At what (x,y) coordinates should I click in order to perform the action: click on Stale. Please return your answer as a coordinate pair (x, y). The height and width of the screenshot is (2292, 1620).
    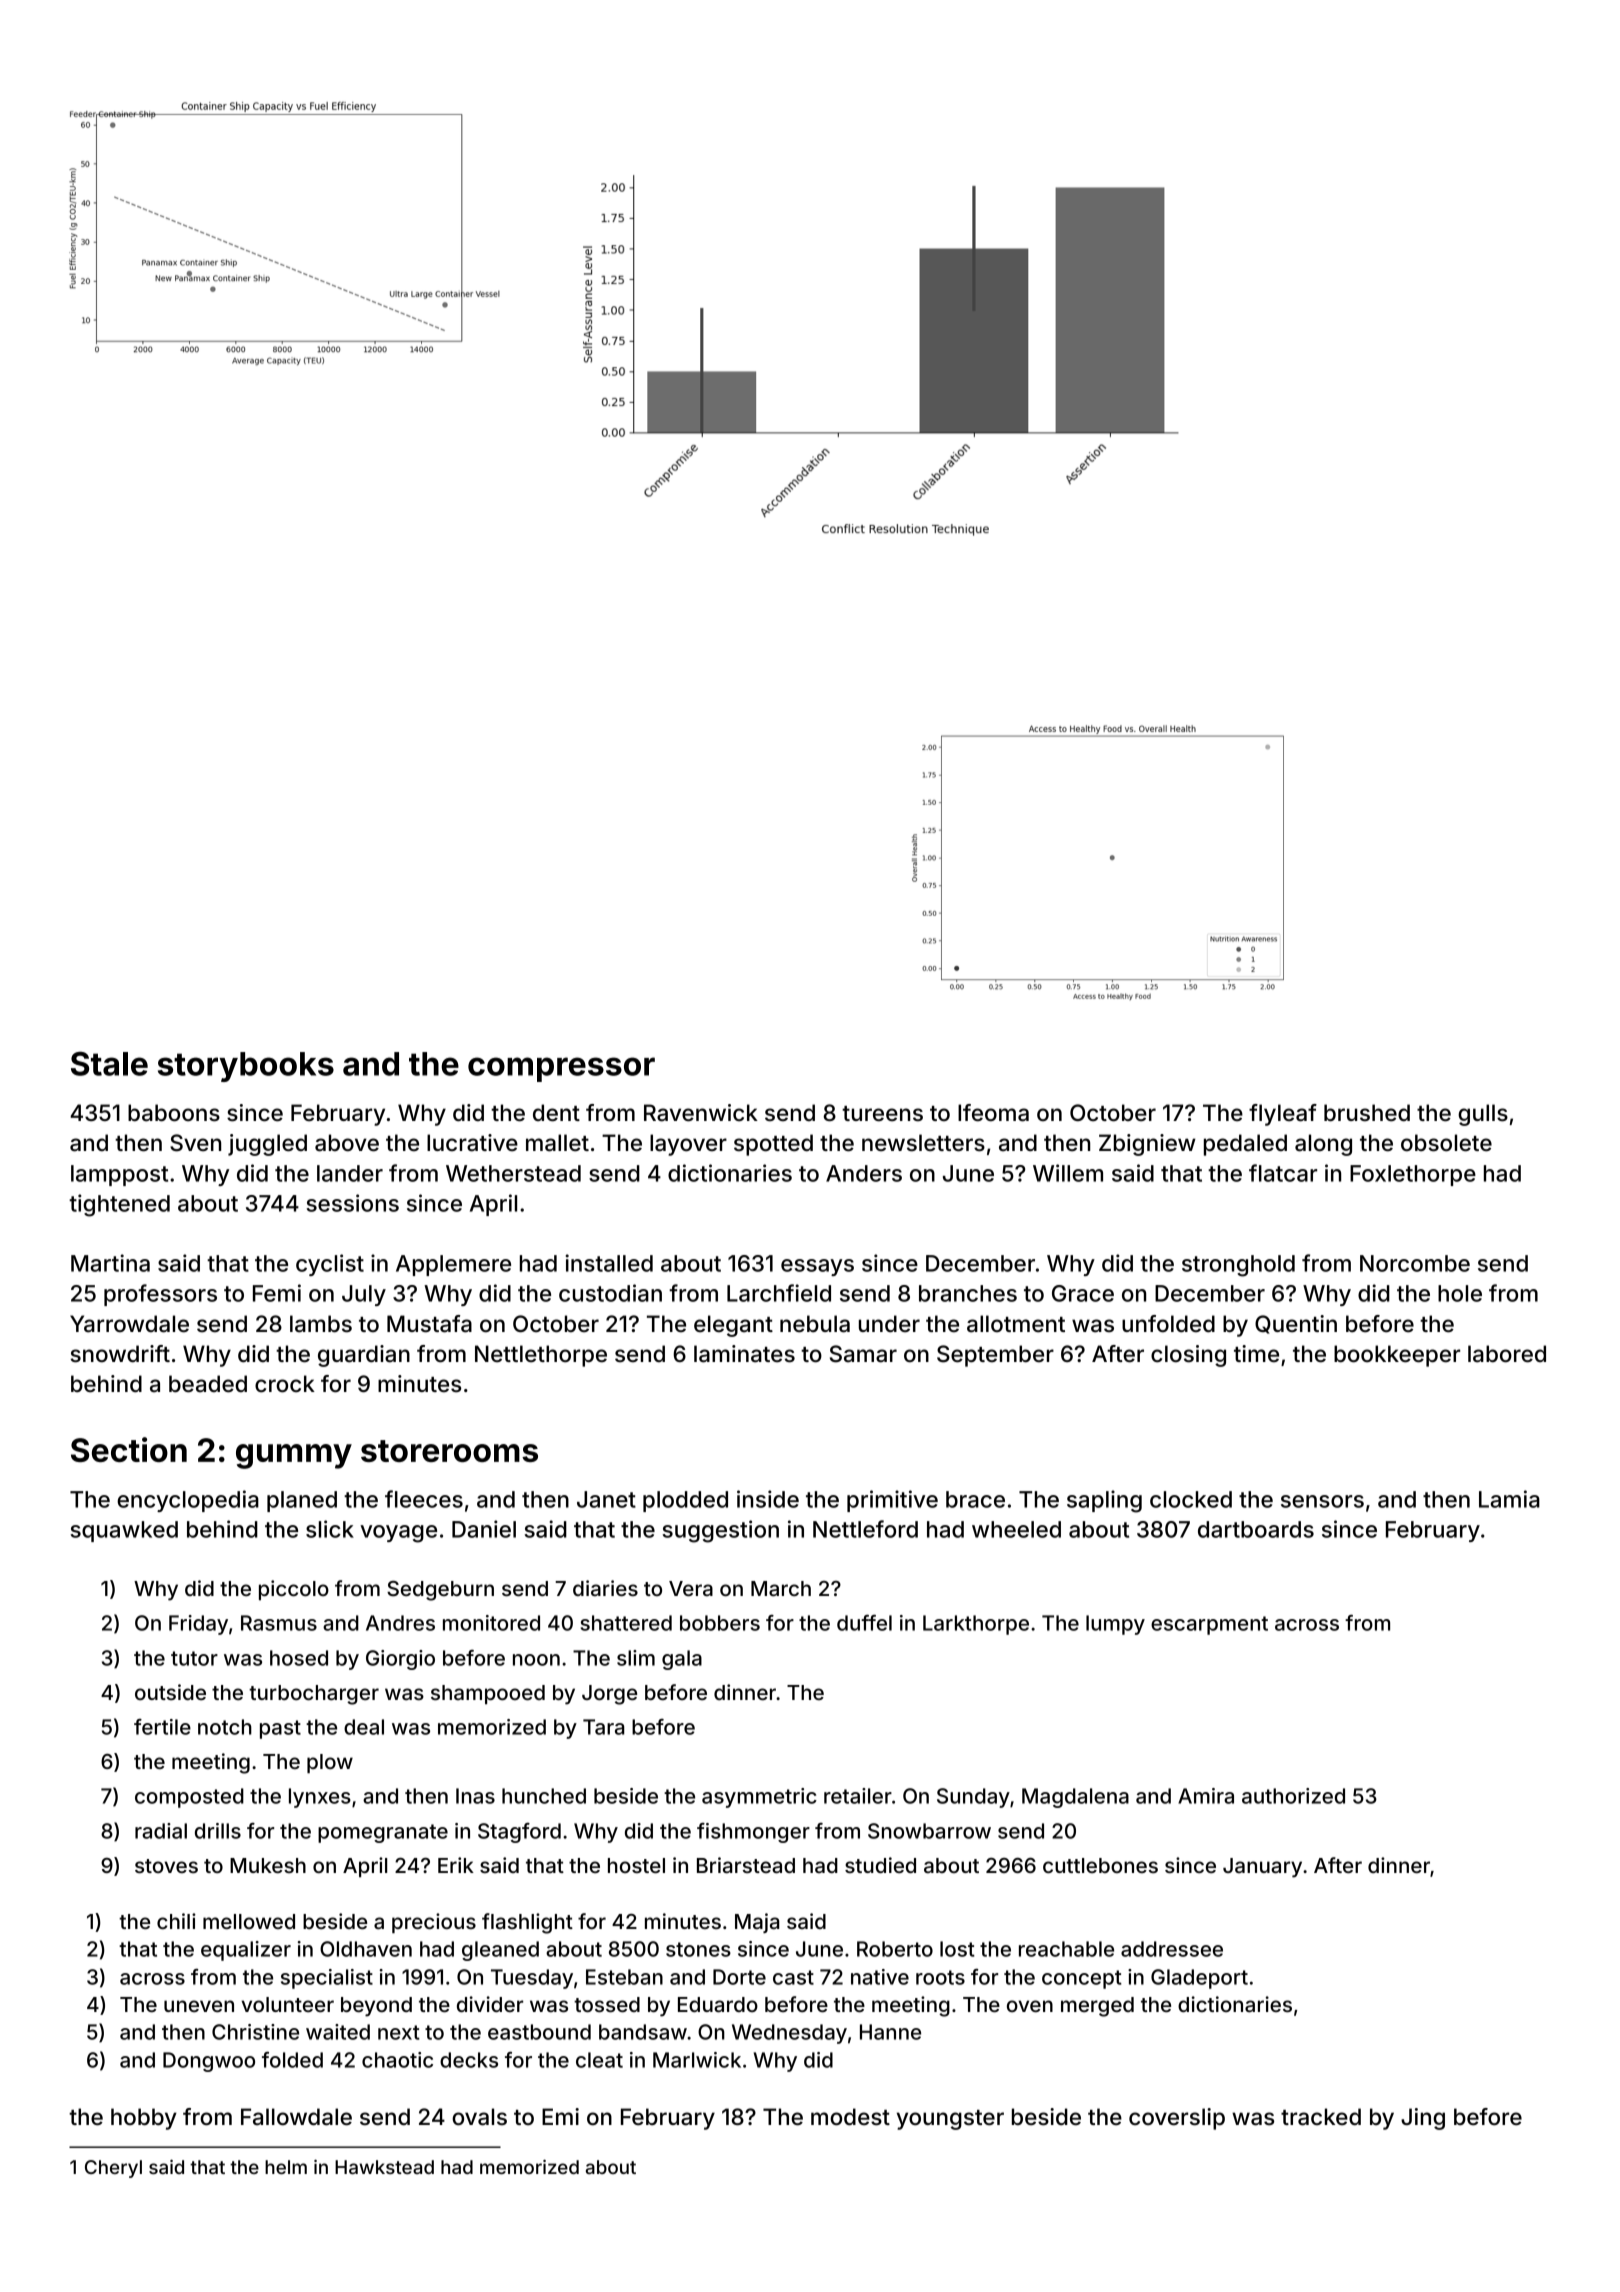
    Looking at the image, I should click on (109, 1063).
